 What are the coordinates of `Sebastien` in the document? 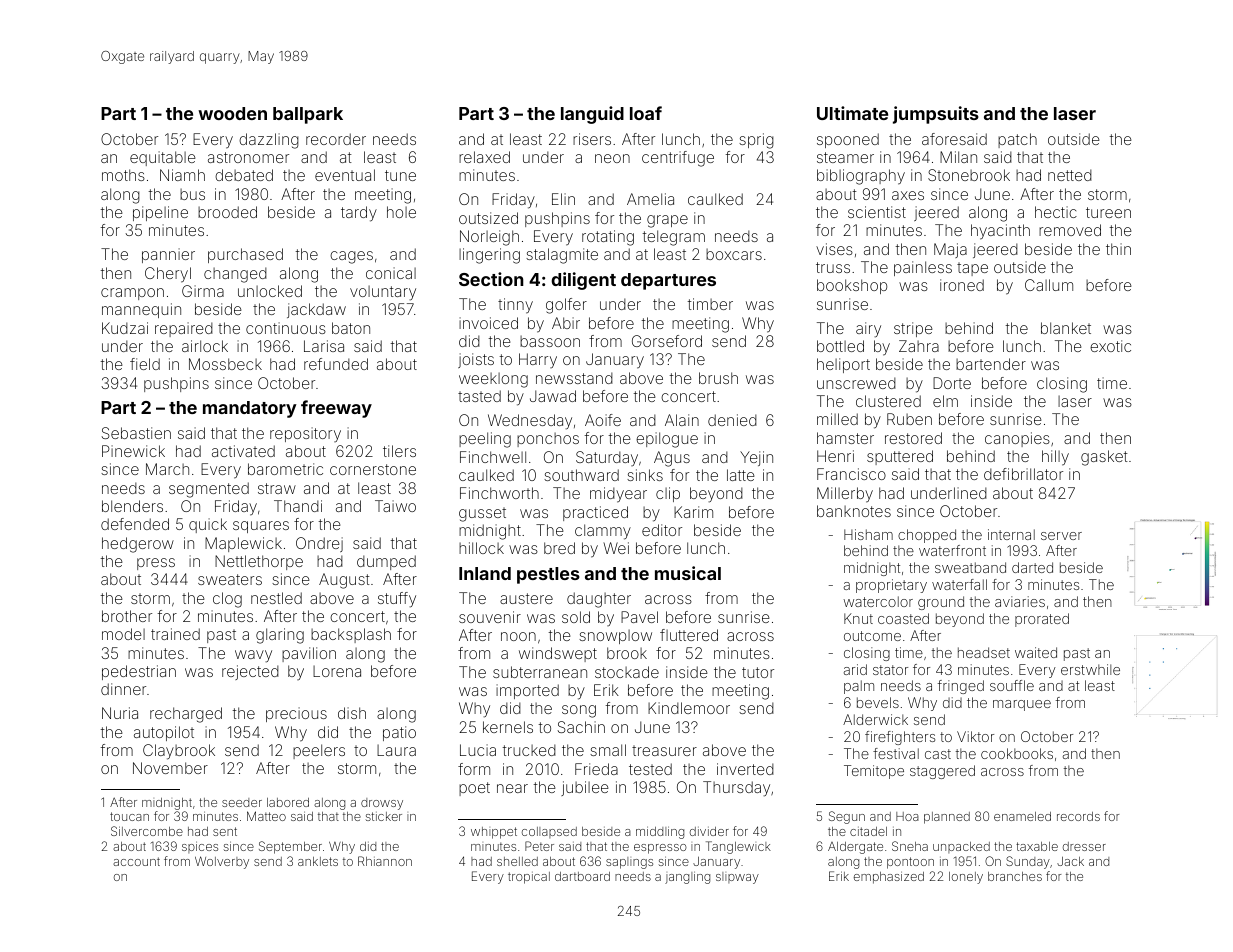 It's located at (136, 433).
